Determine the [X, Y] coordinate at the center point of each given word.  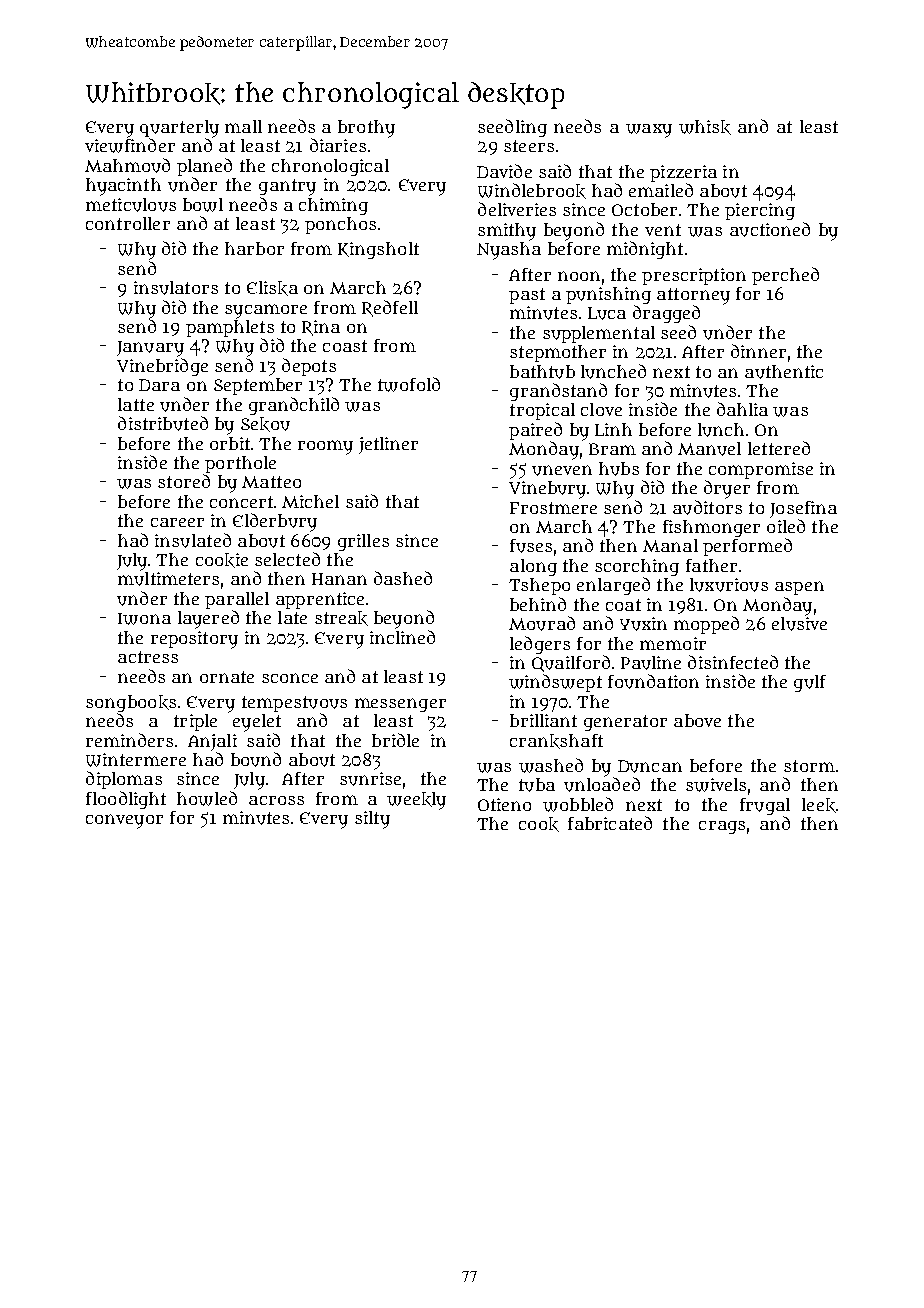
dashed [403, 578]
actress [148, 657]
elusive [799, 624]
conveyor [124, 821]
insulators [176, 288]
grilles [363, 542]
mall [243, 126]
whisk [705, 127]
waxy [649, 131]
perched [785, 276]
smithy [507, 232]
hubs [619, 469]
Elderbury [275, 522]
